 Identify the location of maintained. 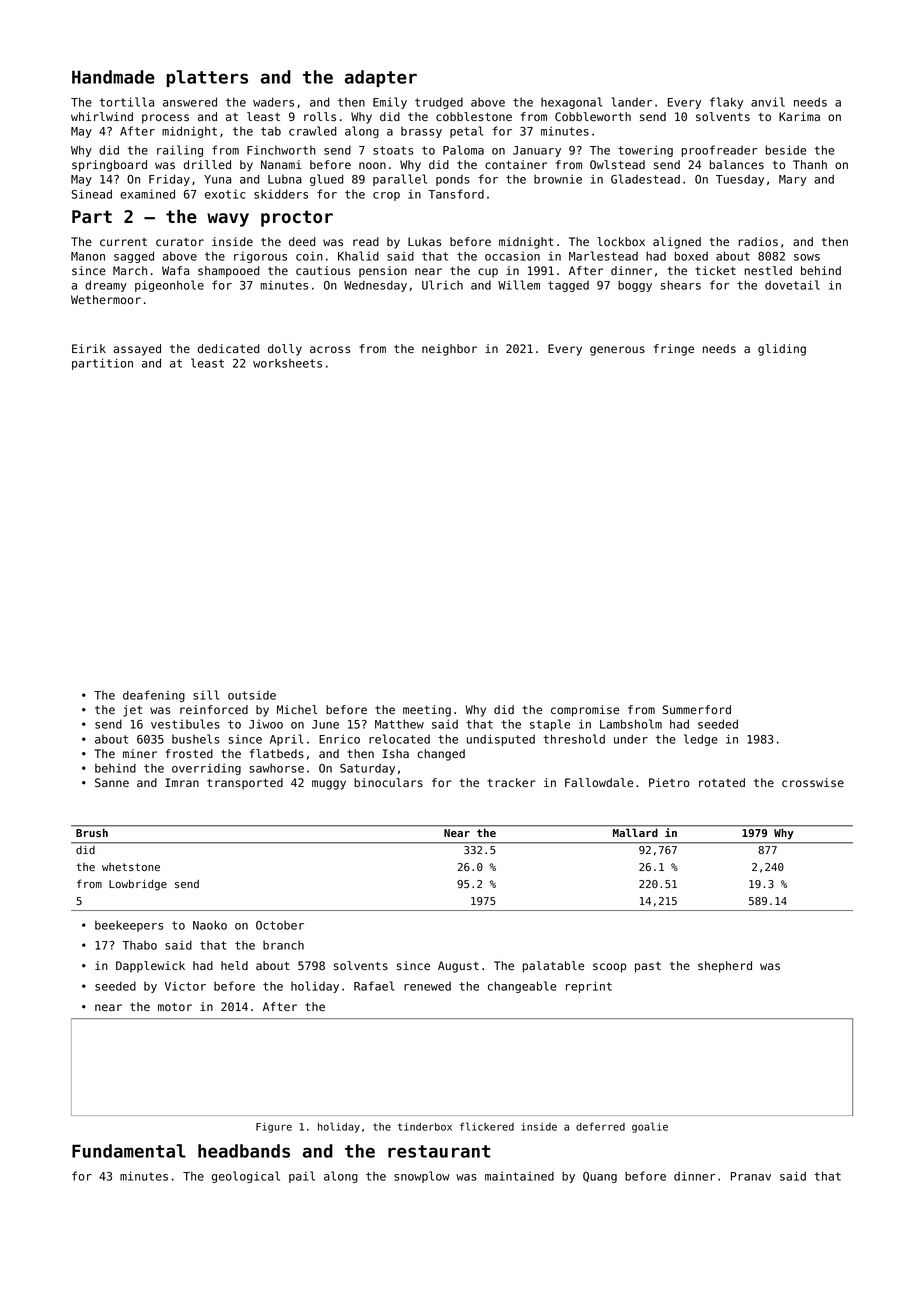
(519, 1176).
